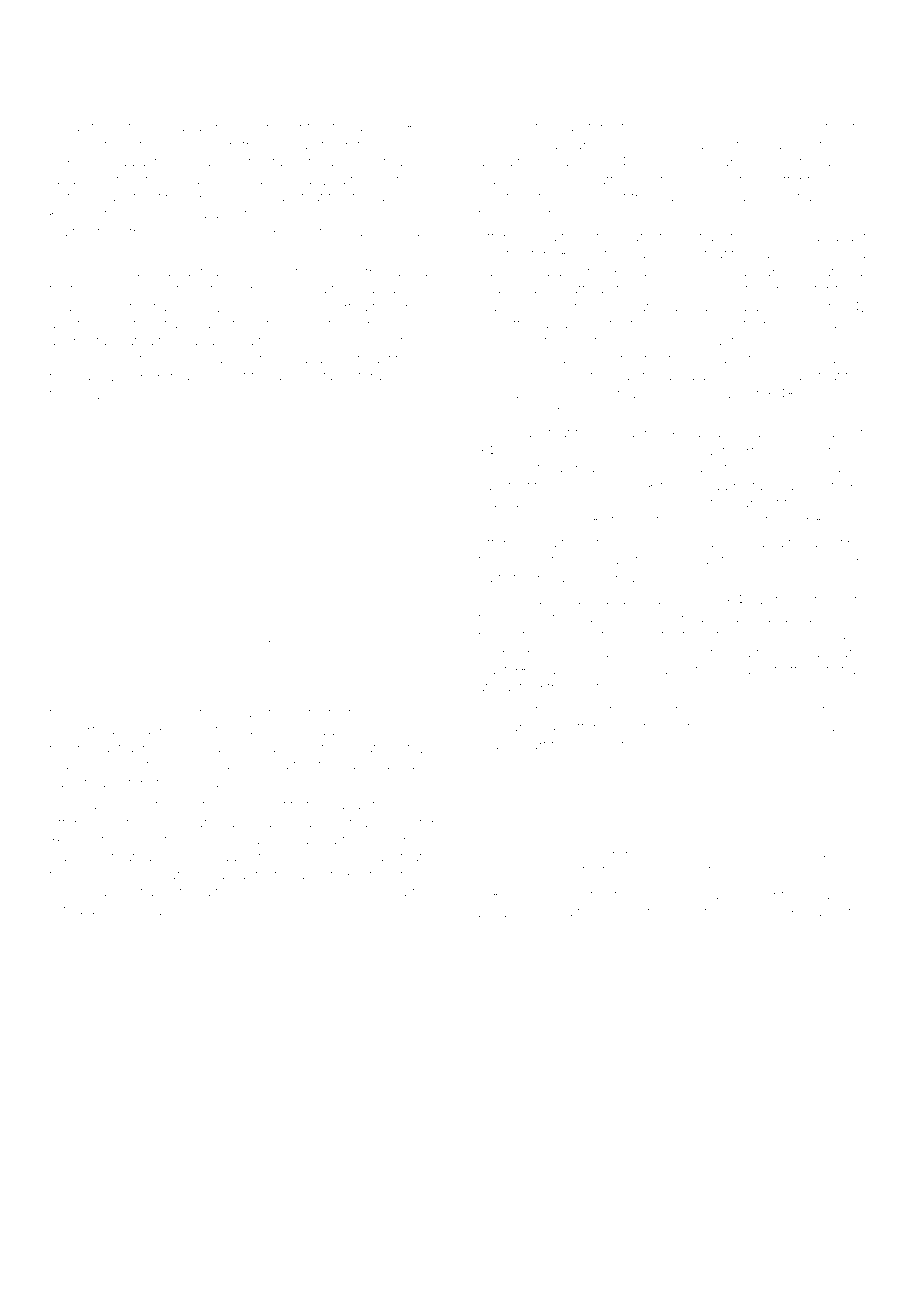  What do you see at coordinates (379, 272) in the screenshot?
I see `striped` at bounding box center [379, 272].
